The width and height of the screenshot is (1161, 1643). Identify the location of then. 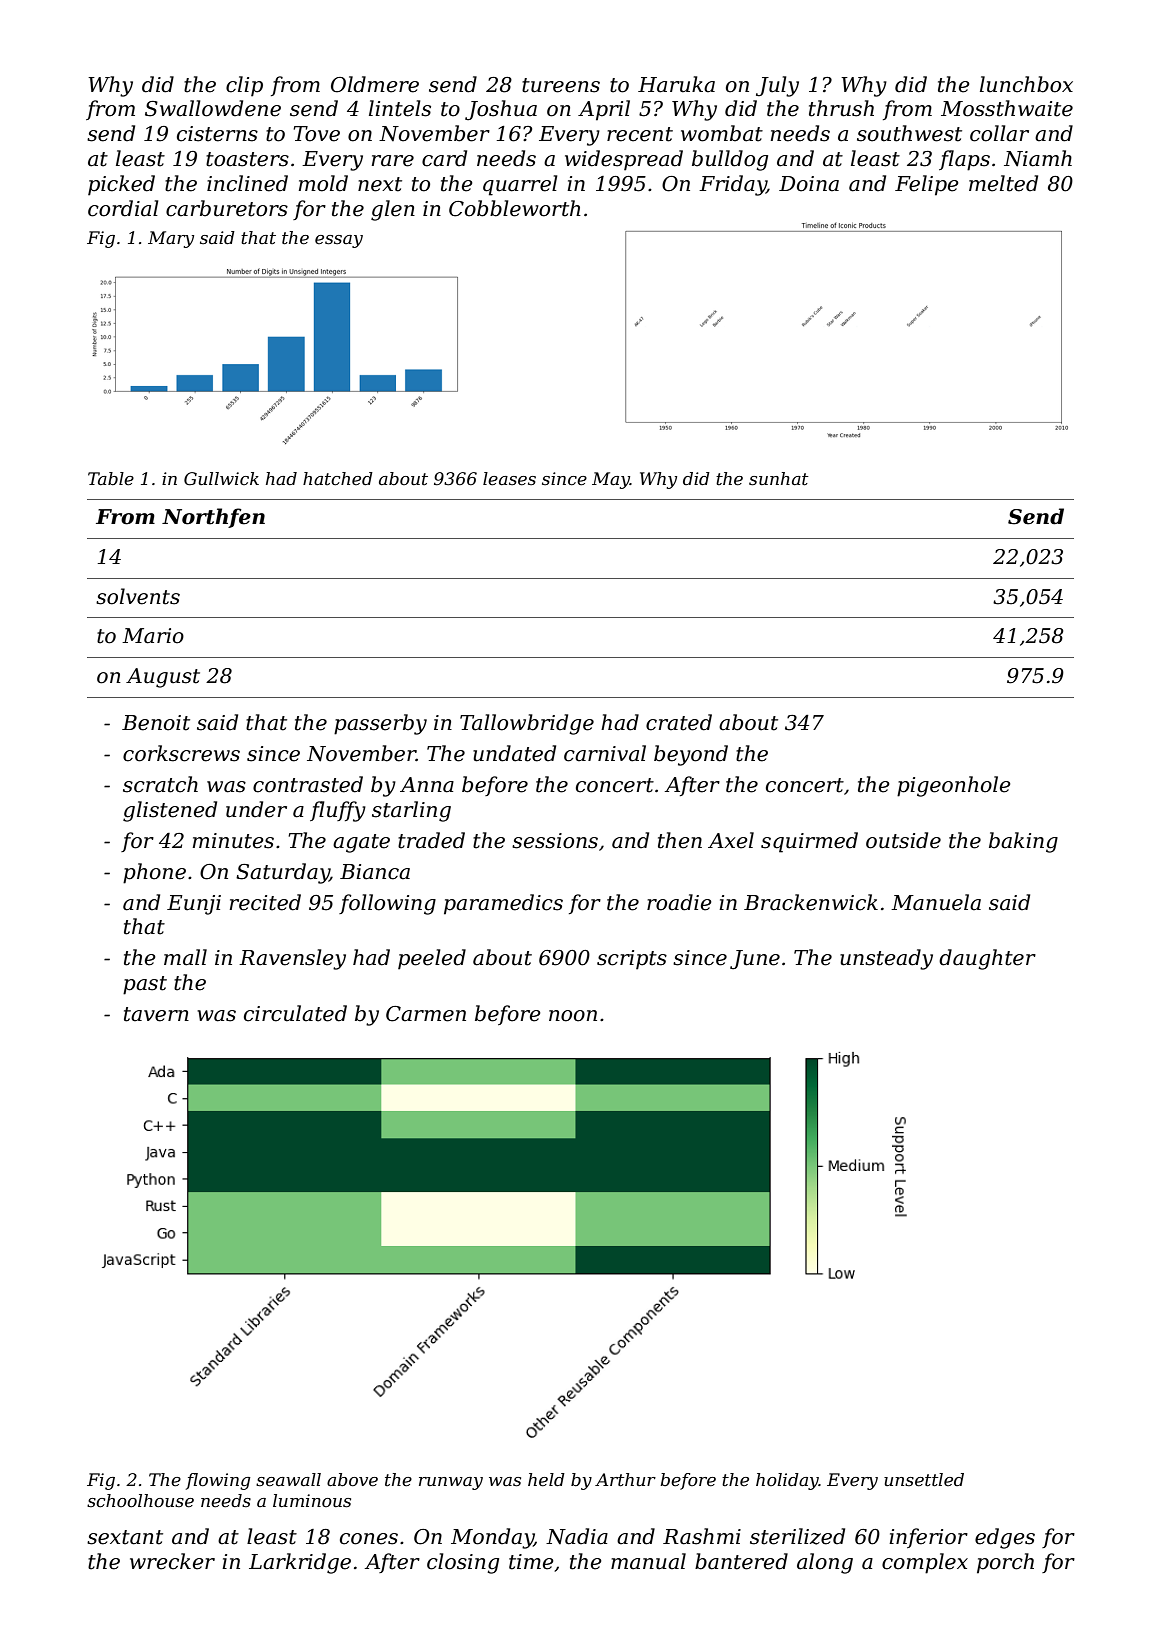
(680, 840).
